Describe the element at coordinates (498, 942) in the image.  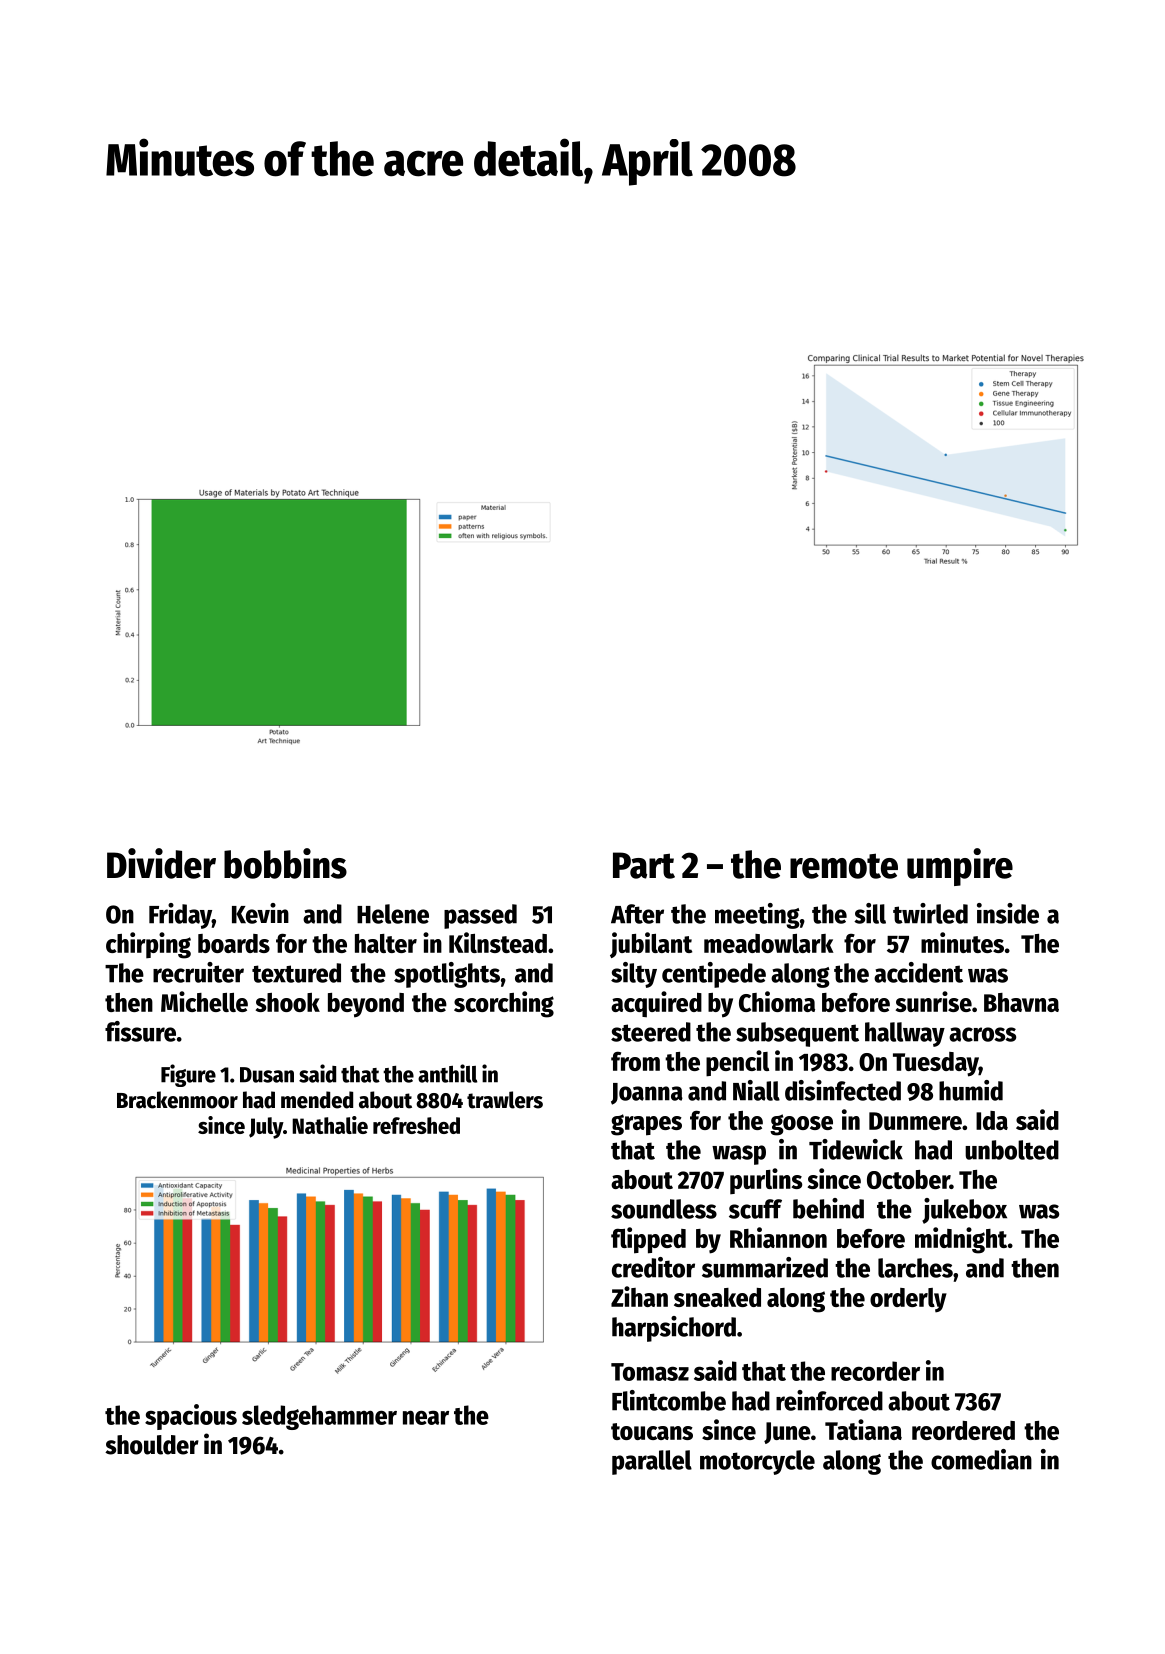
I see `Kilnstead` at that location.
